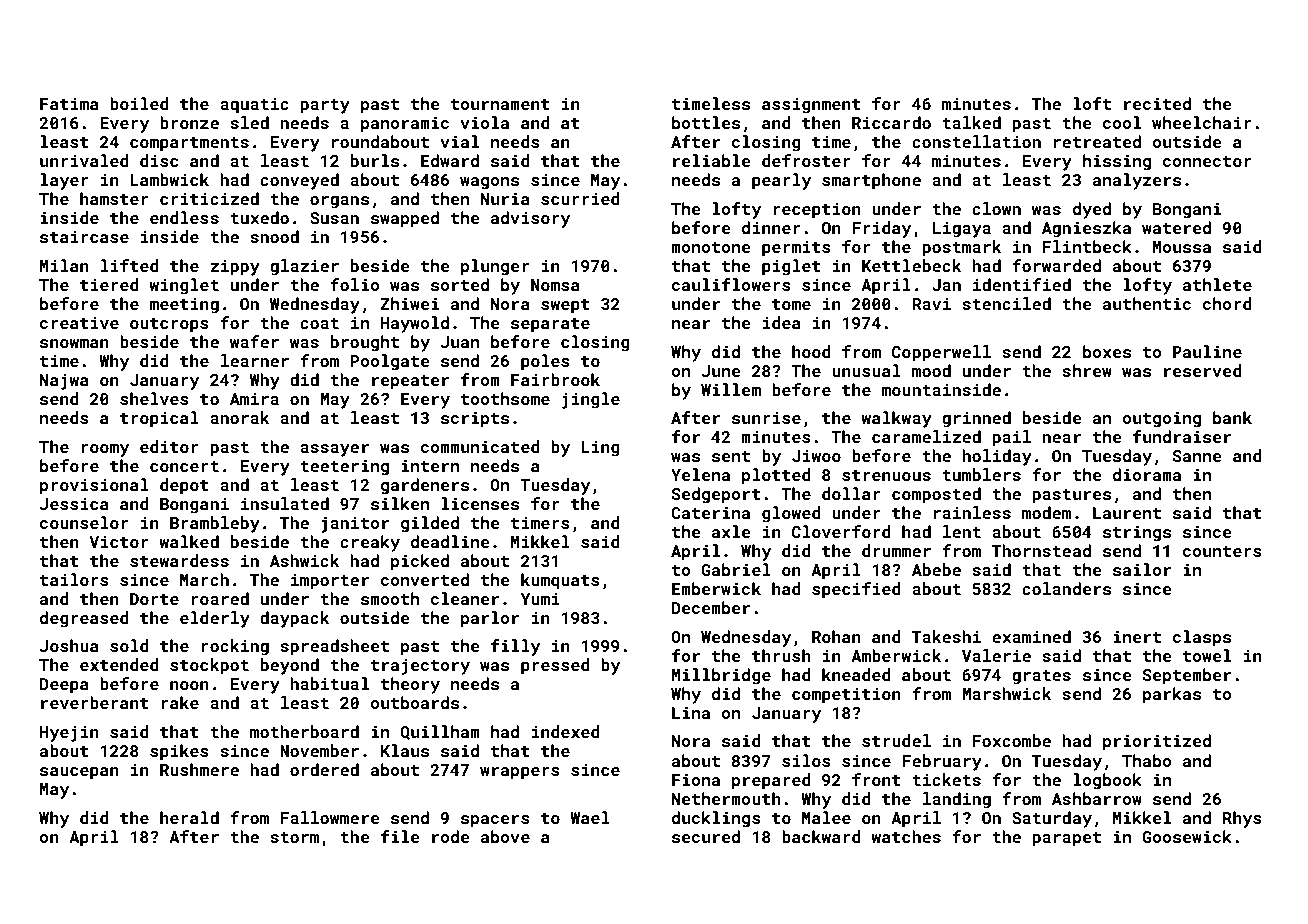 Image resolution: width=1308 pixels, height=924 pixels. I want to click on Flintbeck, so click(1087, 246).
